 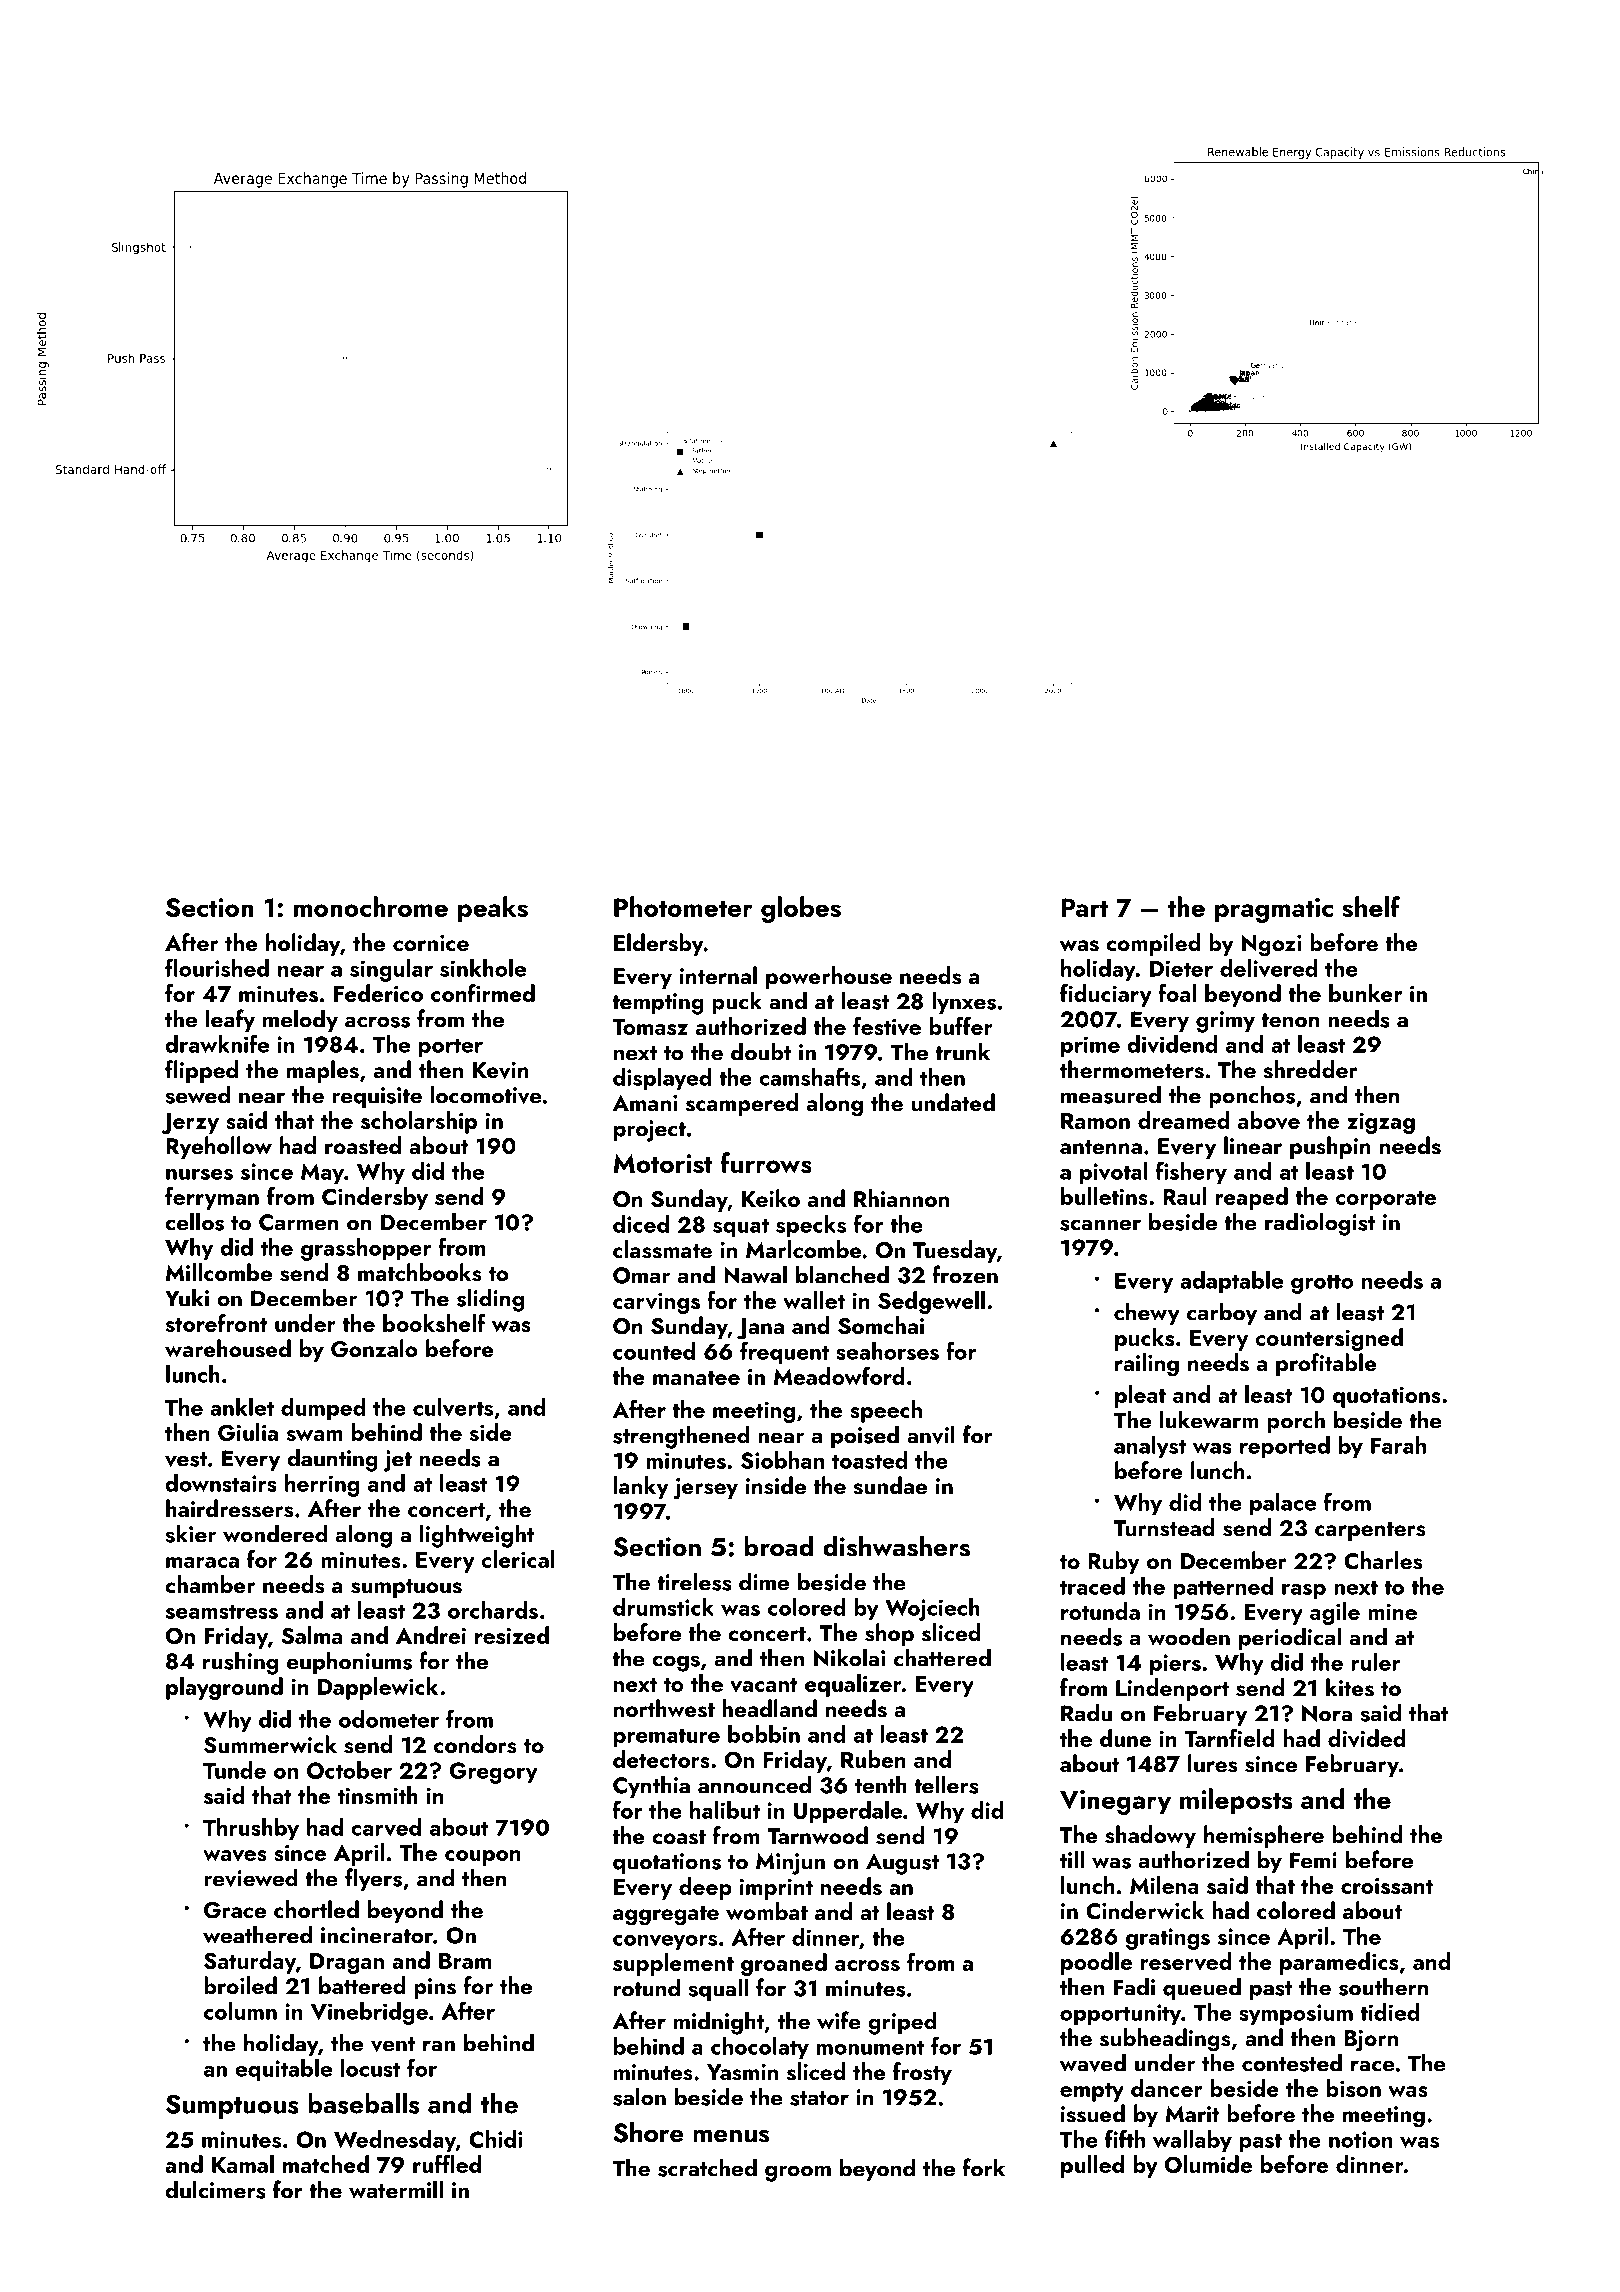 What do you see at coordinates (215, 2189) in the document?
I see `dulcimers` at bounding box center [215, 2189].
